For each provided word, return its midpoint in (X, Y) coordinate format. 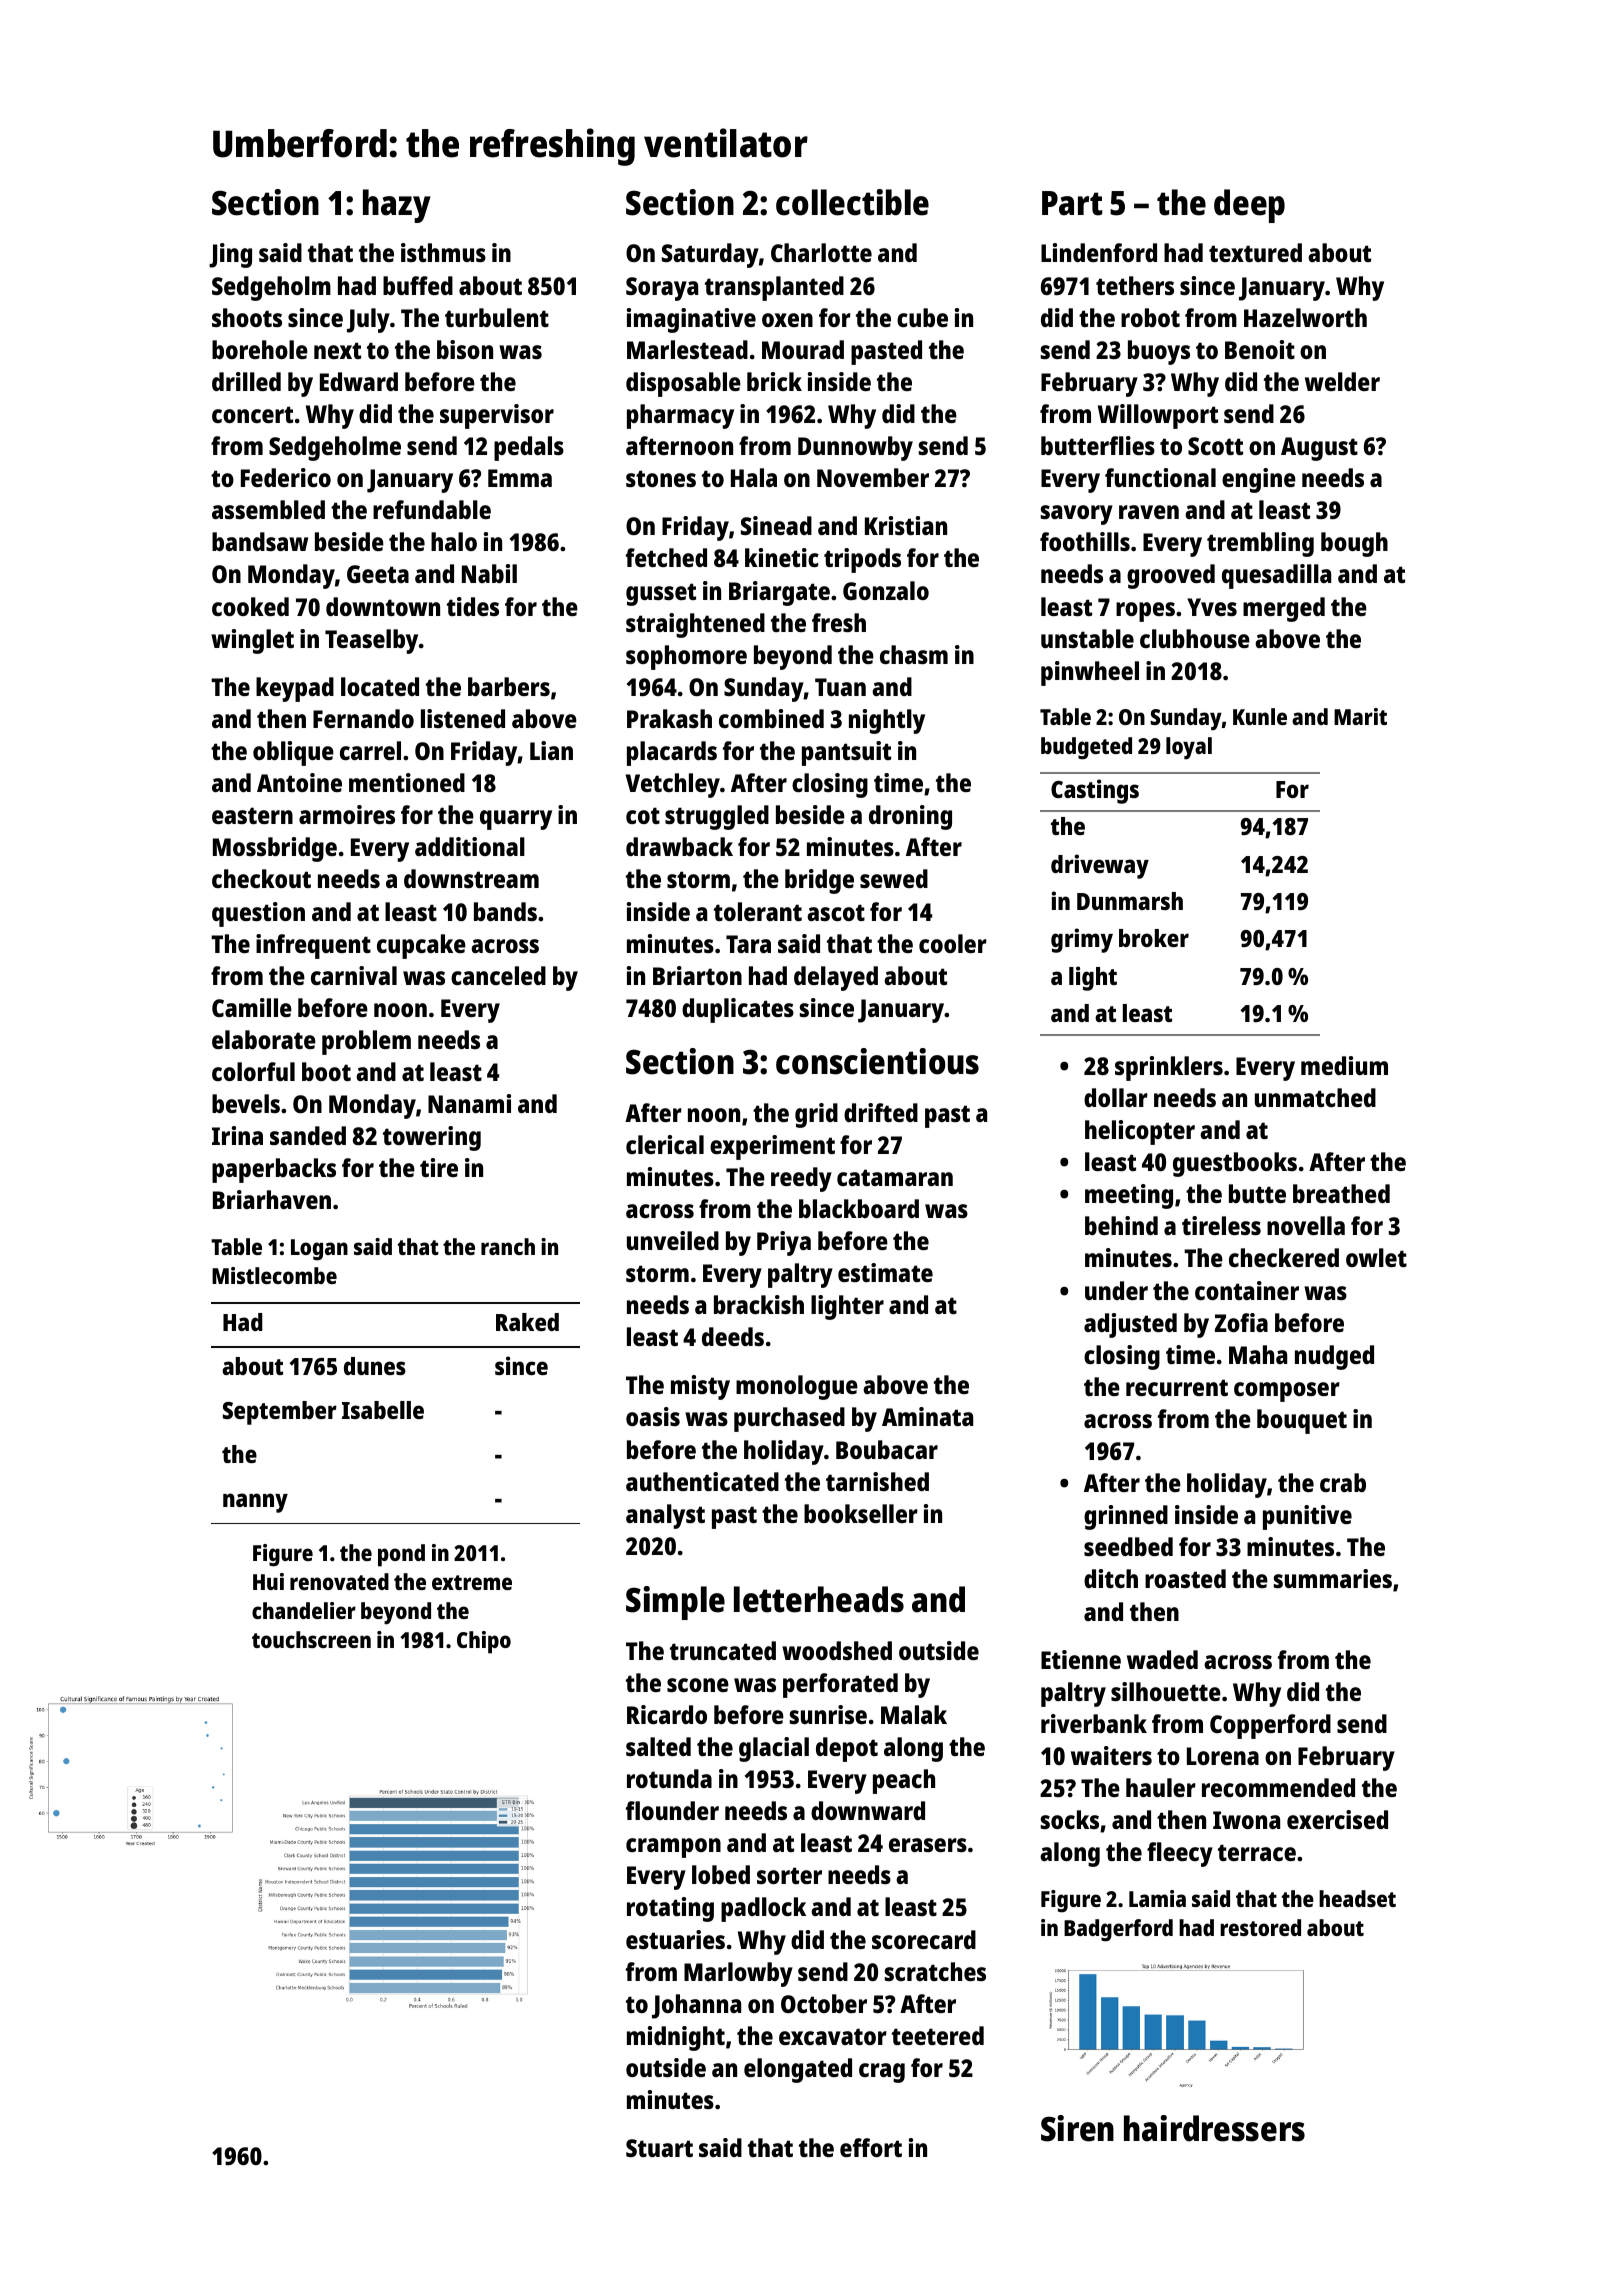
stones (661, 478)
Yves (1212, 607)
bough (1354, 544)
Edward (359, 381)
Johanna (696, 2006)
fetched (666, 557)
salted (658, 1746)
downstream (471, 878)
